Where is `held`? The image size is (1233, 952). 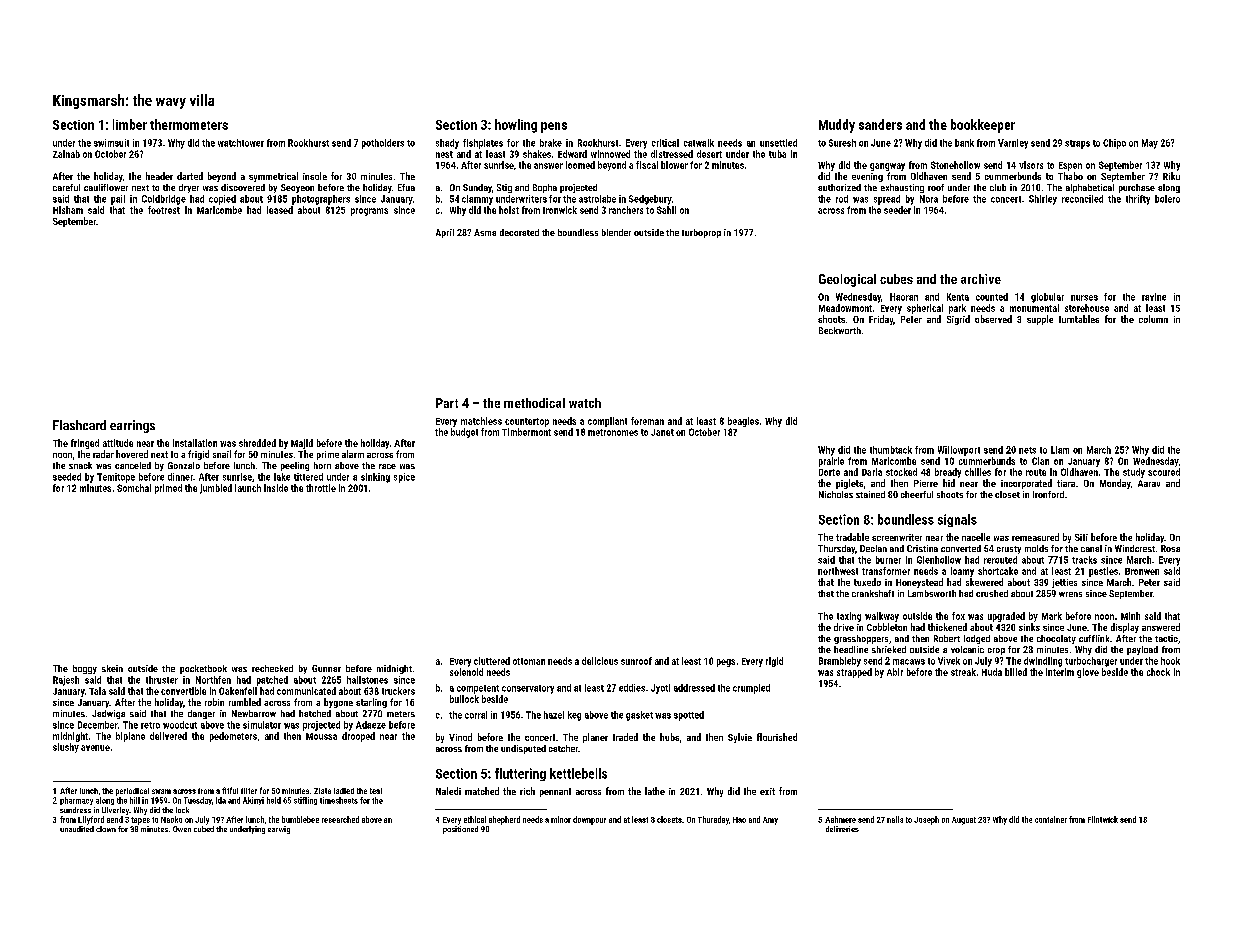
held is located at coordinates (274, 800).
